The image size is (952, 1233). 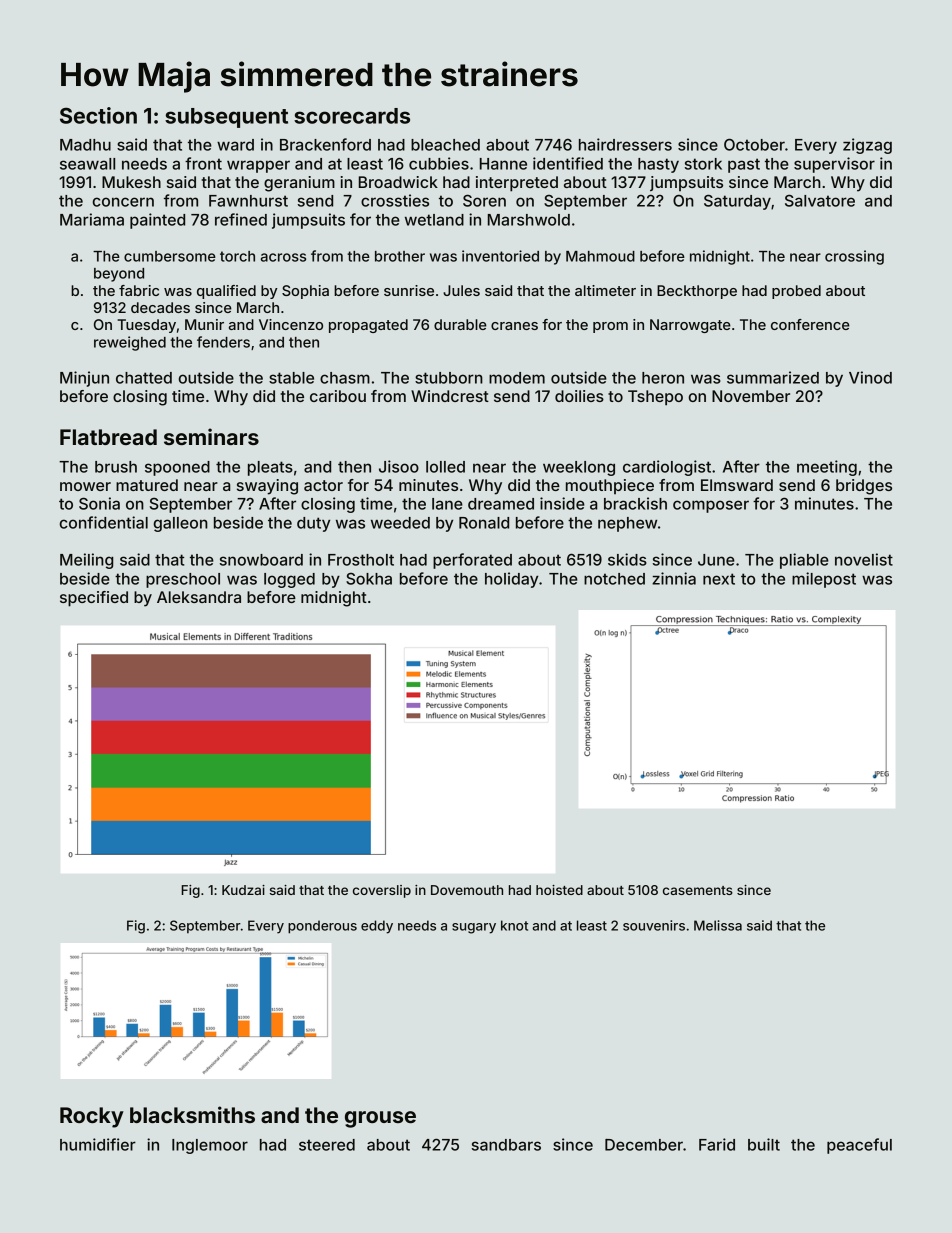 I want to click on Section, so click(x=98, y=115).
